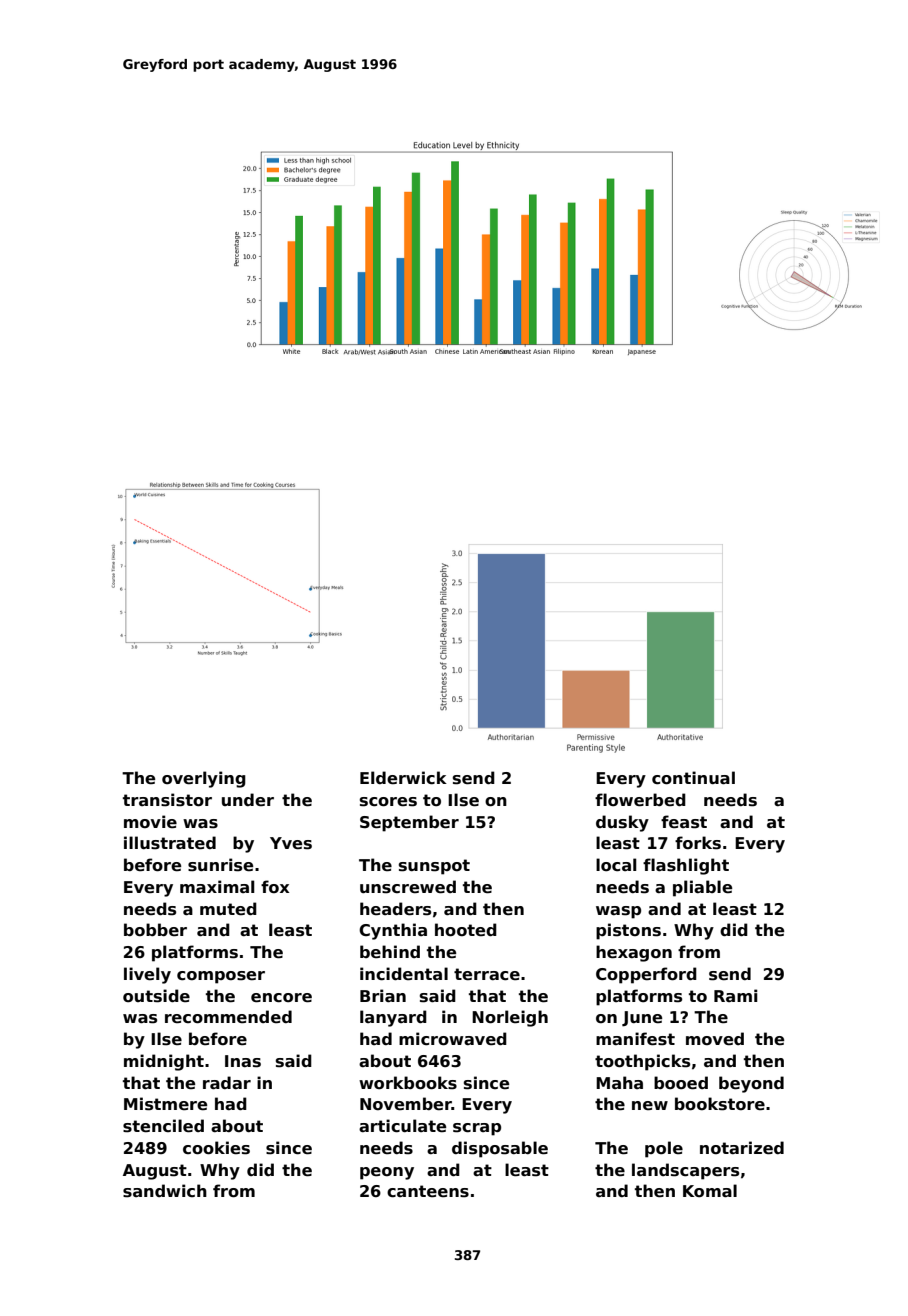 The width and height of the page is (908, 1316). What do you see at coordinates (165, 1191) in the page?
I see `sandwich` at bounding box center [165, 1191].
